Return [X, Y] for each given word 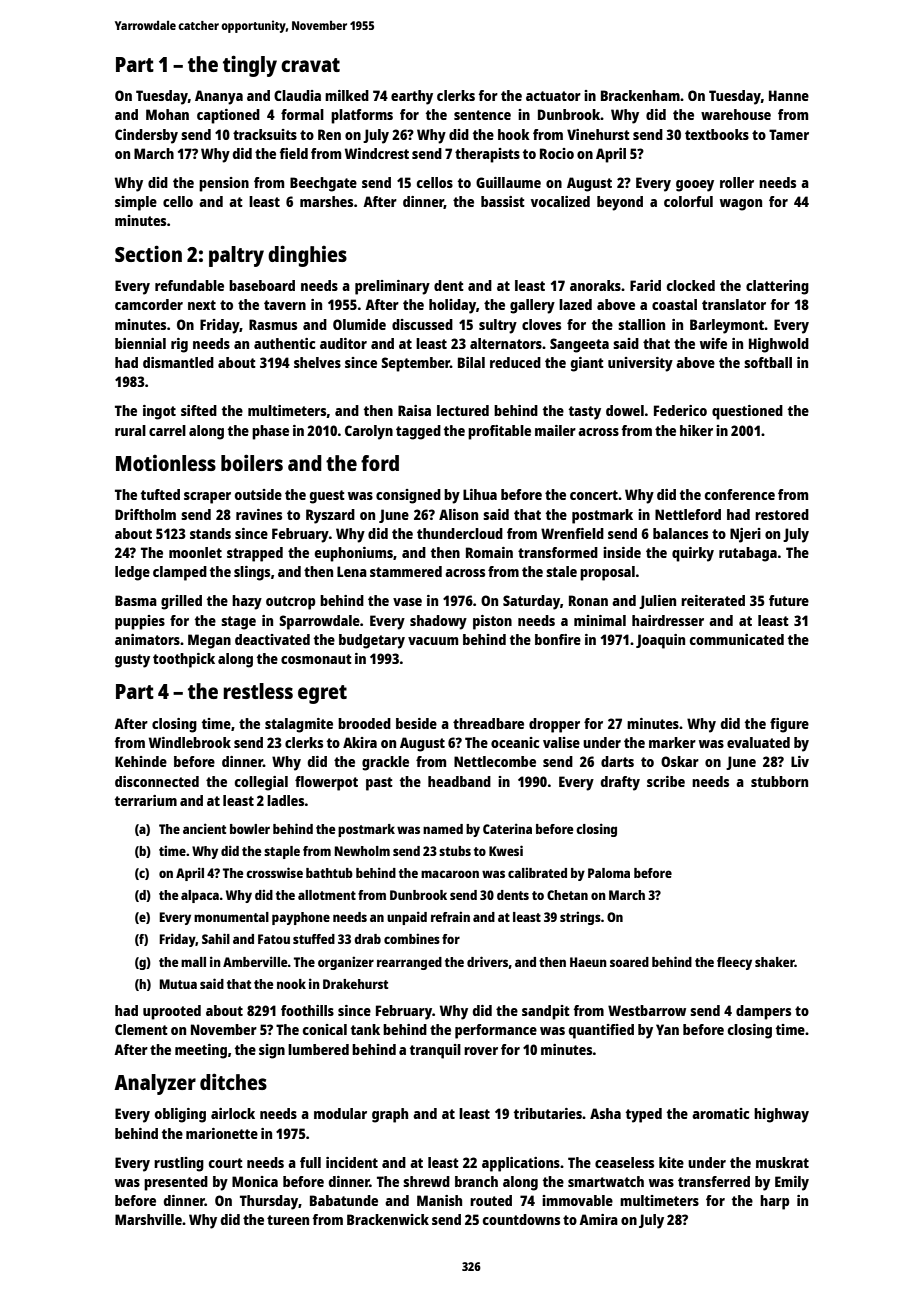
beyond [620, 203]
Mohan [167, 114]
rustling [179, 1164]
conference [740, 494]
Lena [352, 571]
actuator [553, 96]
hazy [247, 602]
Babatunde [344, 1200]
